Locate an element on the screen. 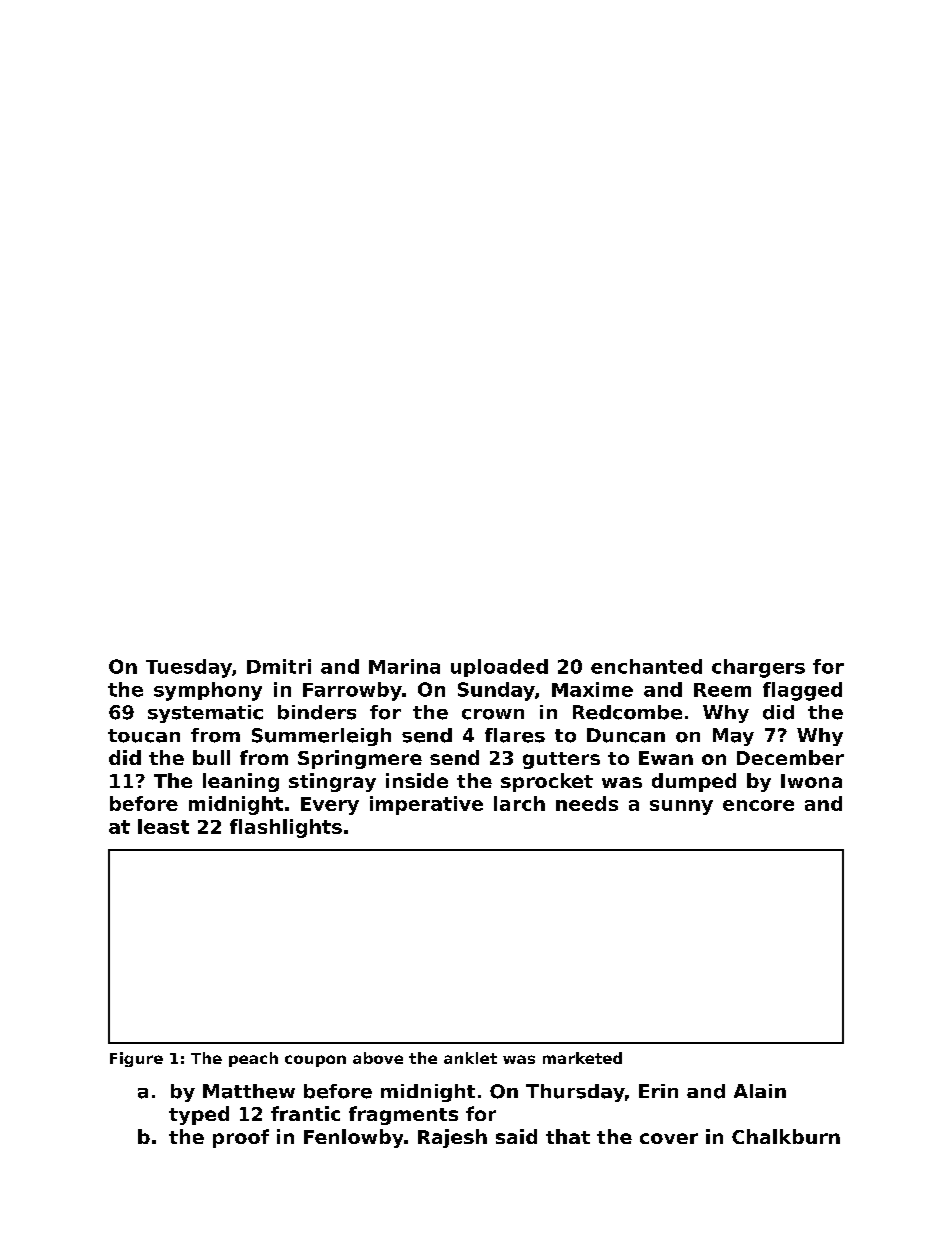  imperative is located at coordinates (426, 805).
